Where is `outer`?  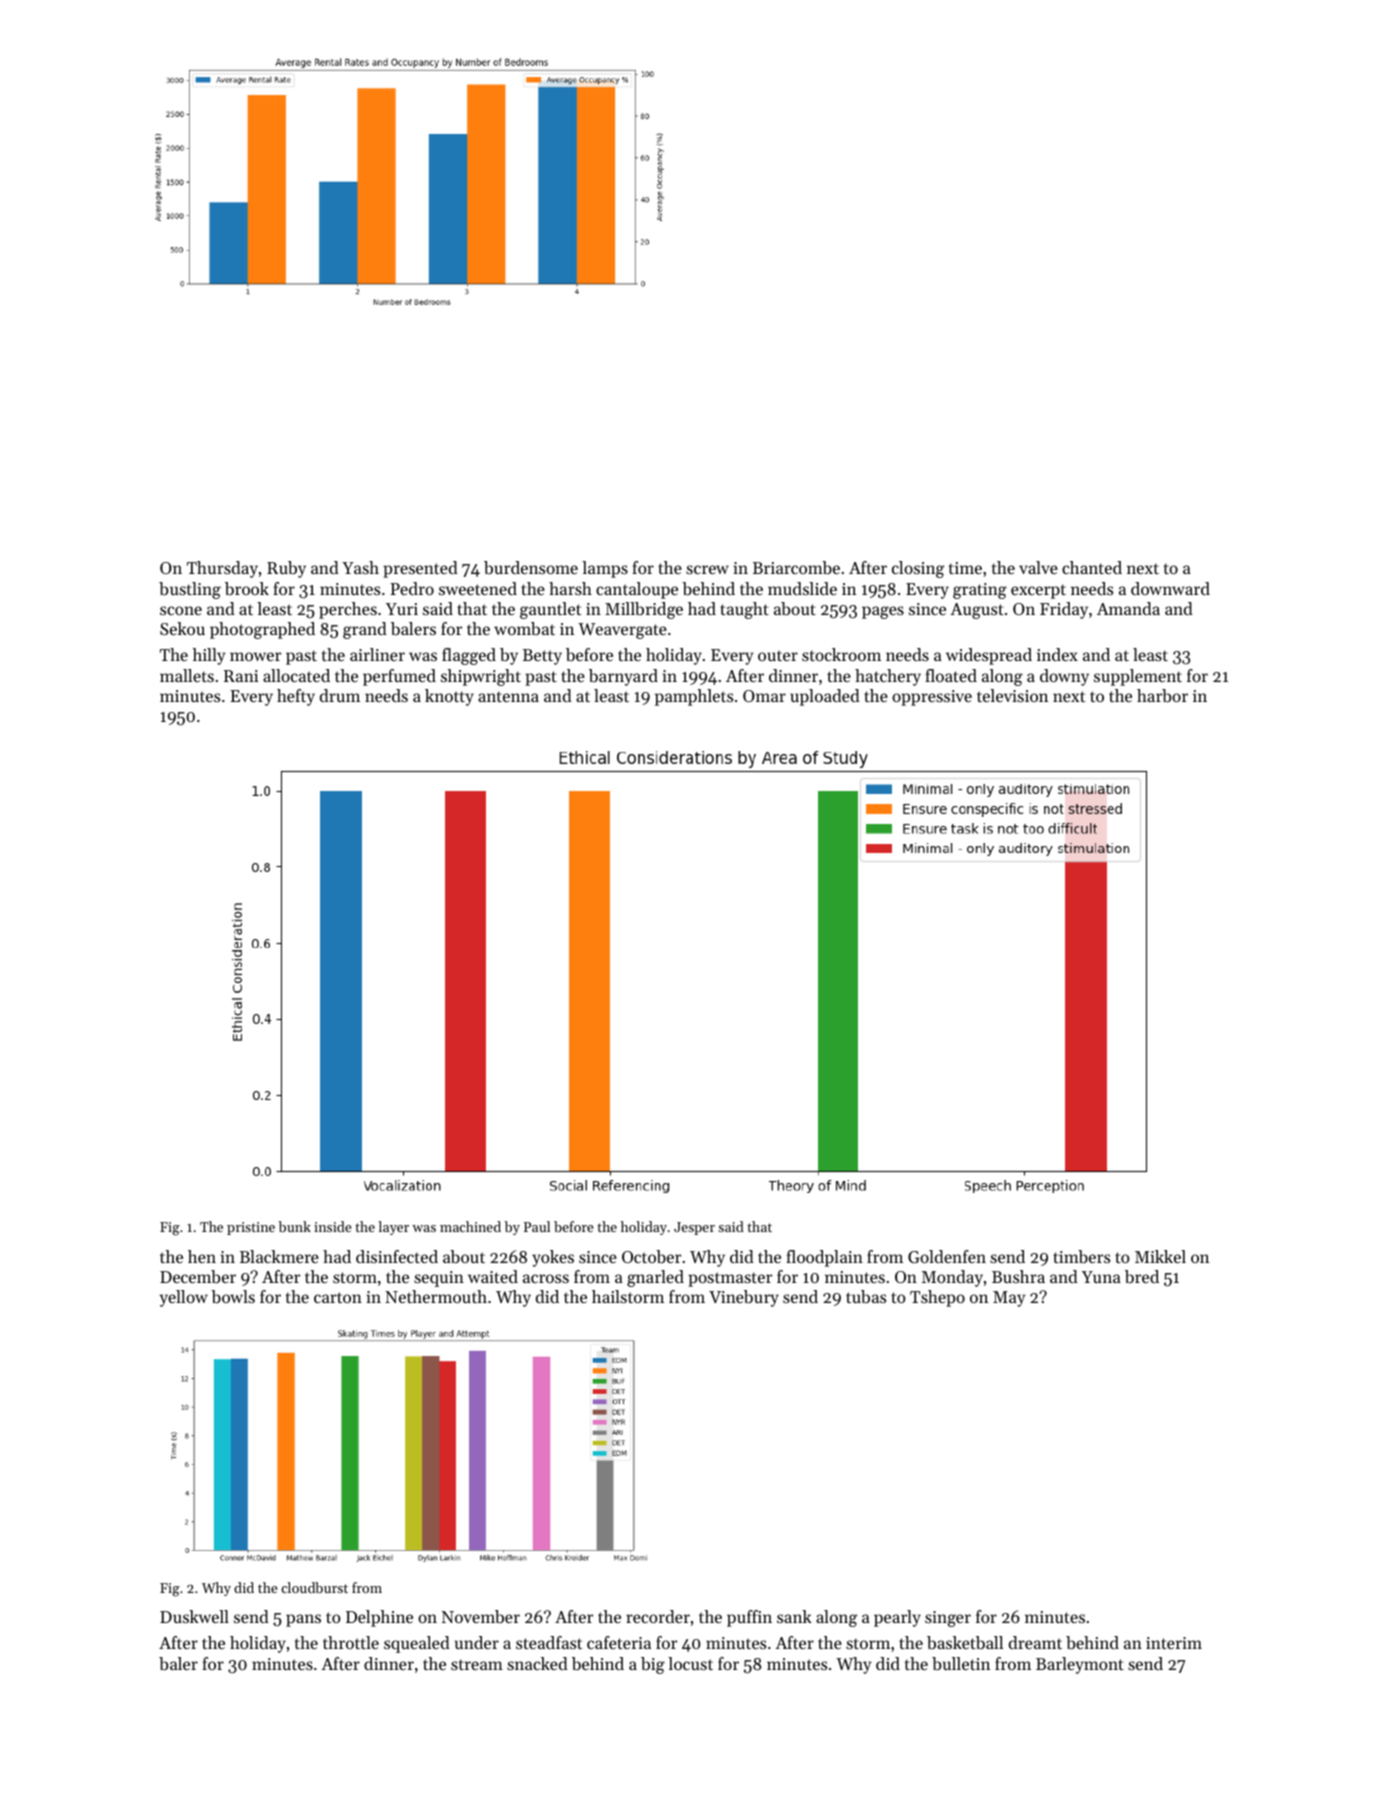 outer is located at coordinates (778, 655).
